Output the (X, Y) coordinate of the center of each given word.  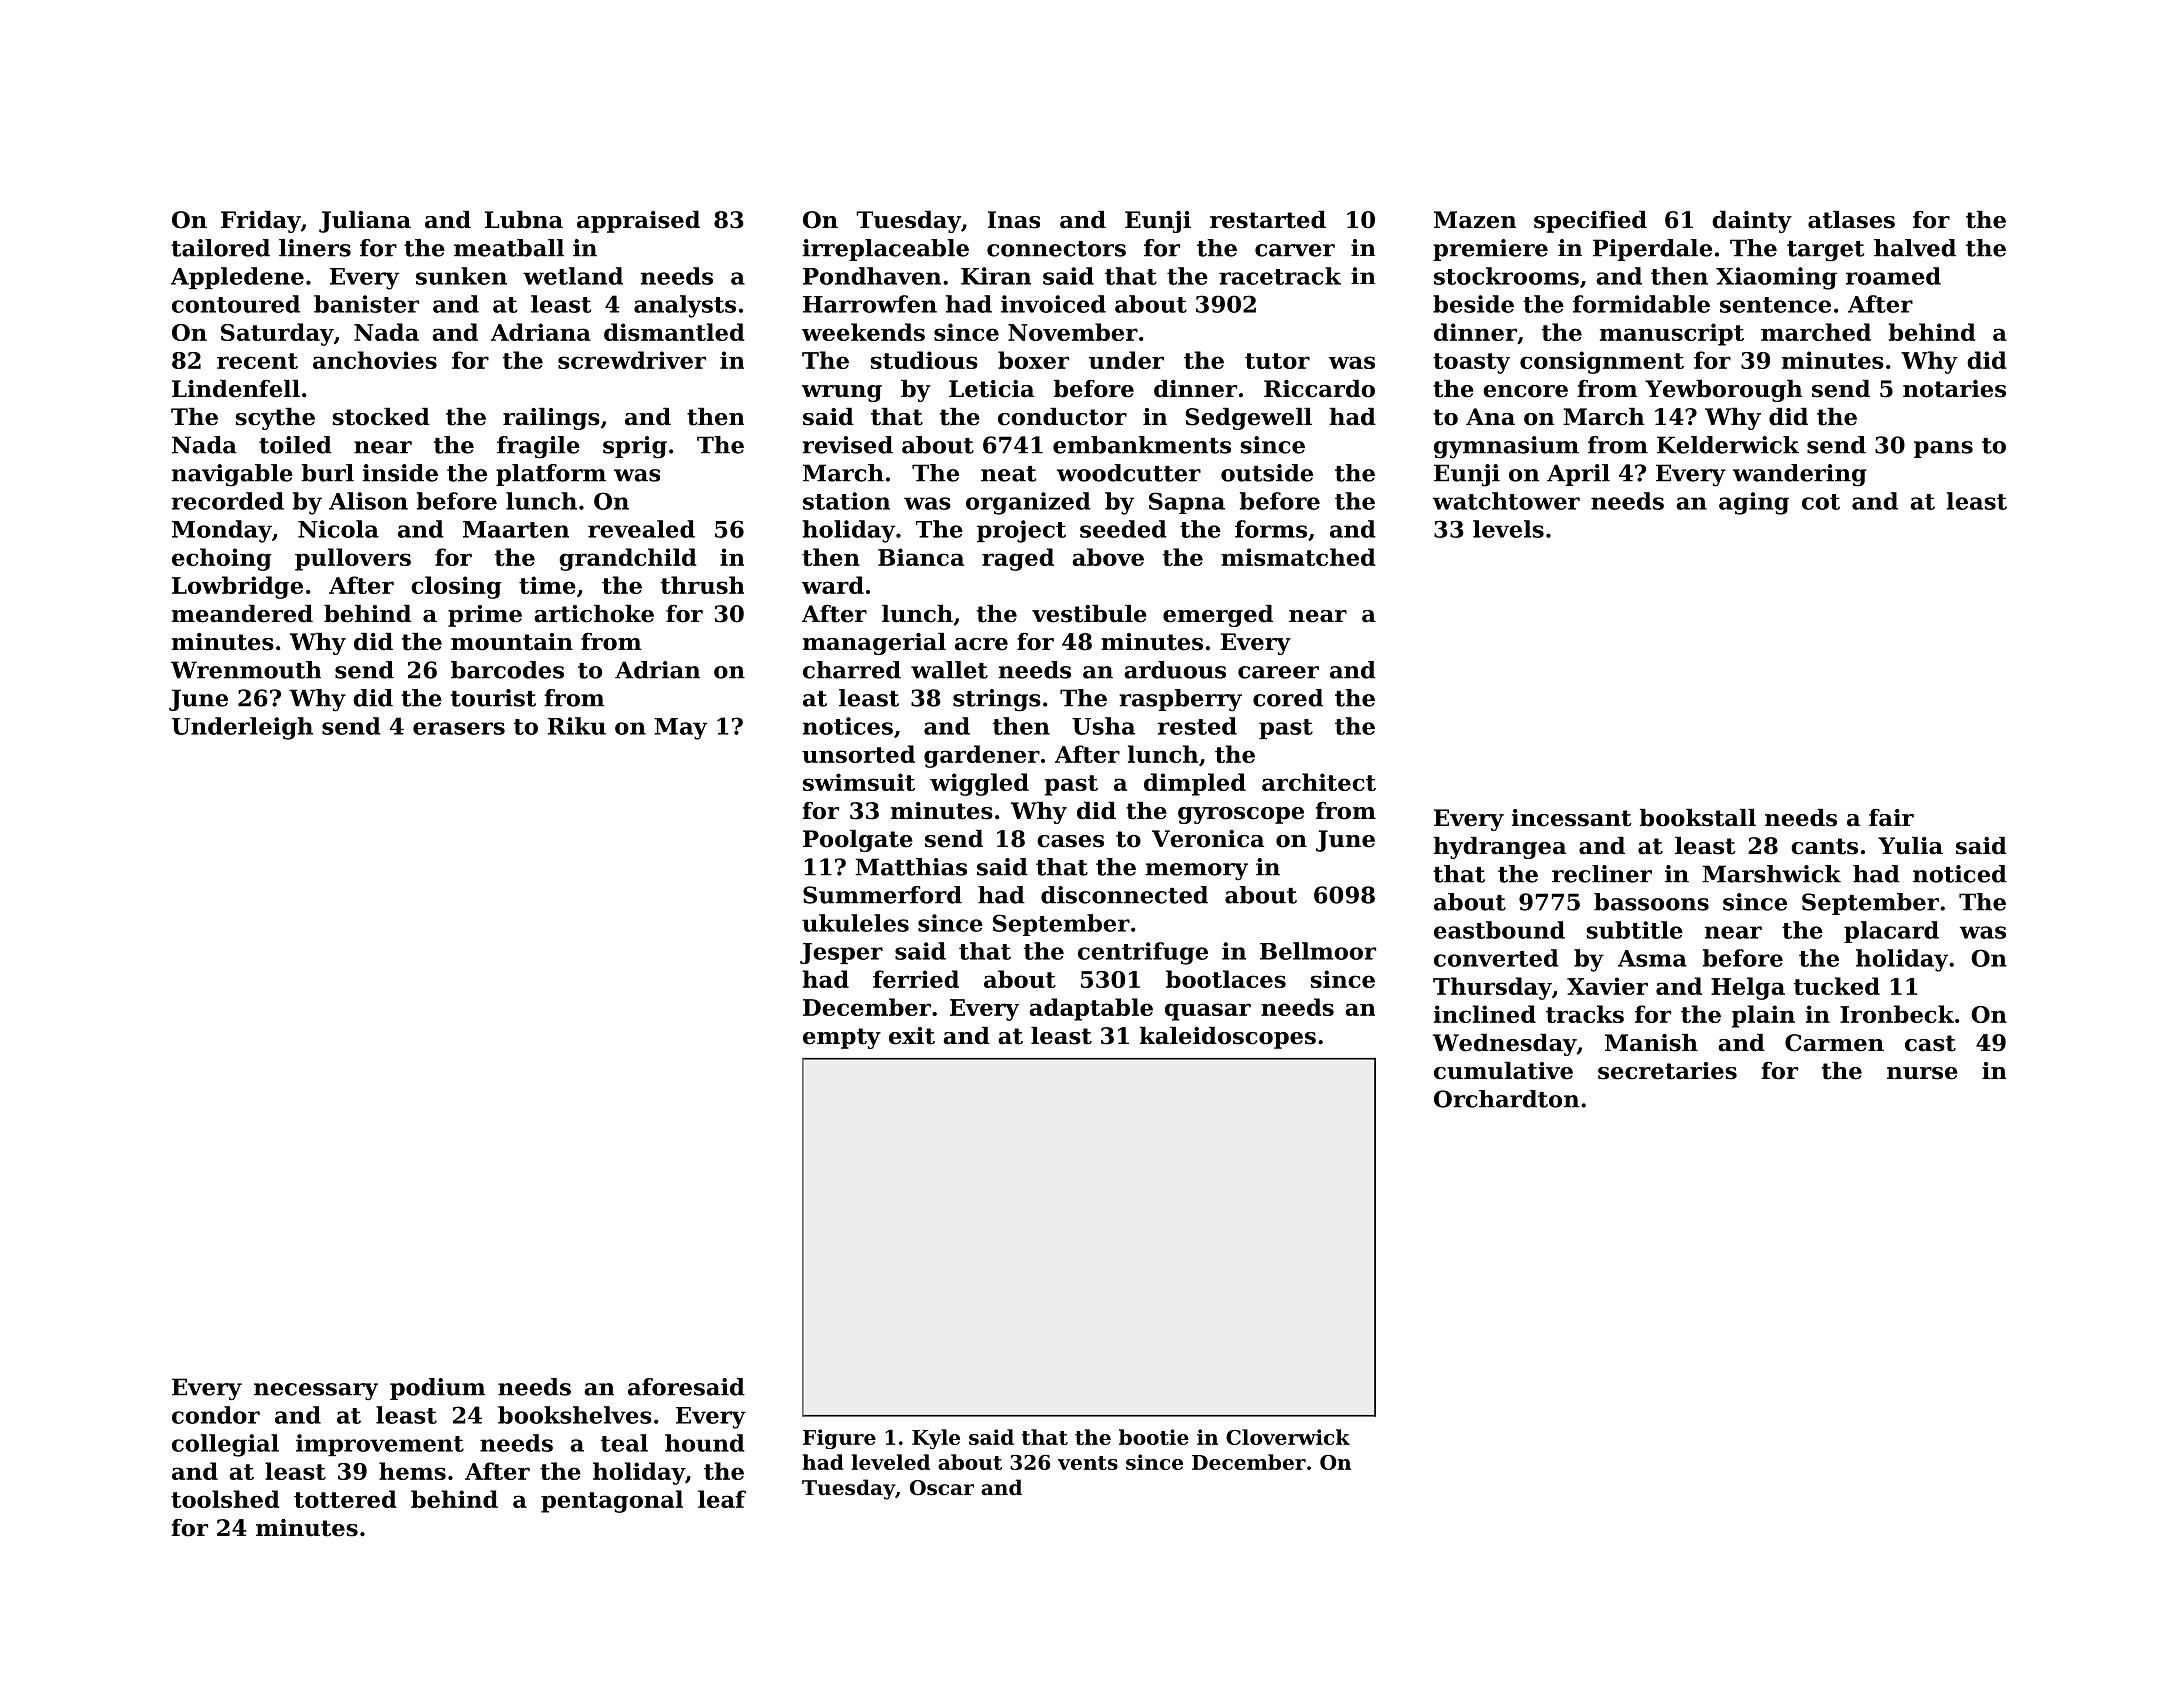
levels (1508, 529)
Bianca (921, 557)
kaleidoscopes (1228, 1038)
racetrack (1280, 276)
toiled (295, 445)
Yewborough (1723, 391)
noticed (1960, 874)
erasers (459, 728)
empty (842, 1038)
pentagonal (612, 1501)
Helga (1748, 988)
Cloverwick (1288, 1437)
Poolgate (858, 841)
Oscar (942, 1488)
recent (257, 361)
